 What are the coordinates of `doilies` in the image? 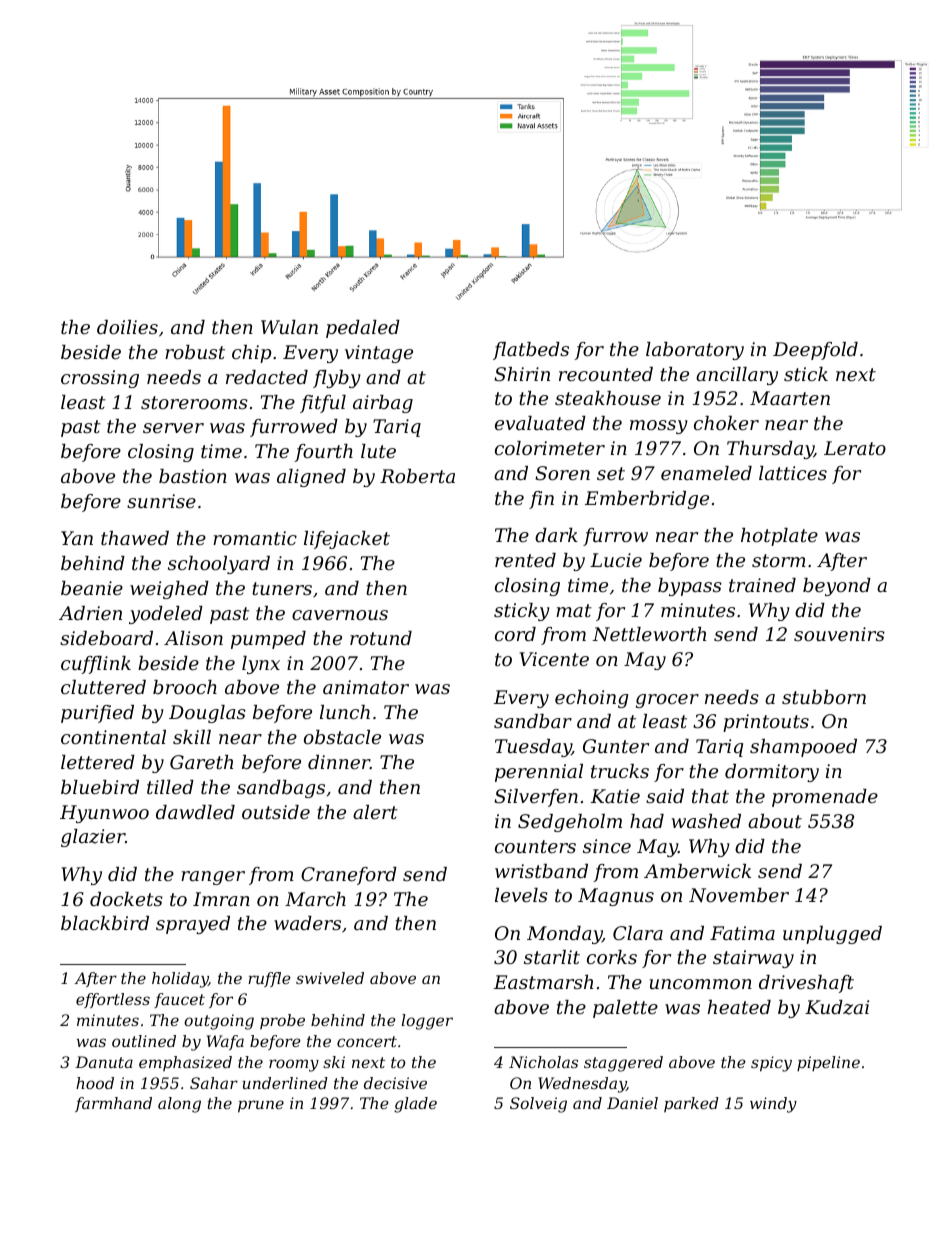 It's located at (127, 327).
